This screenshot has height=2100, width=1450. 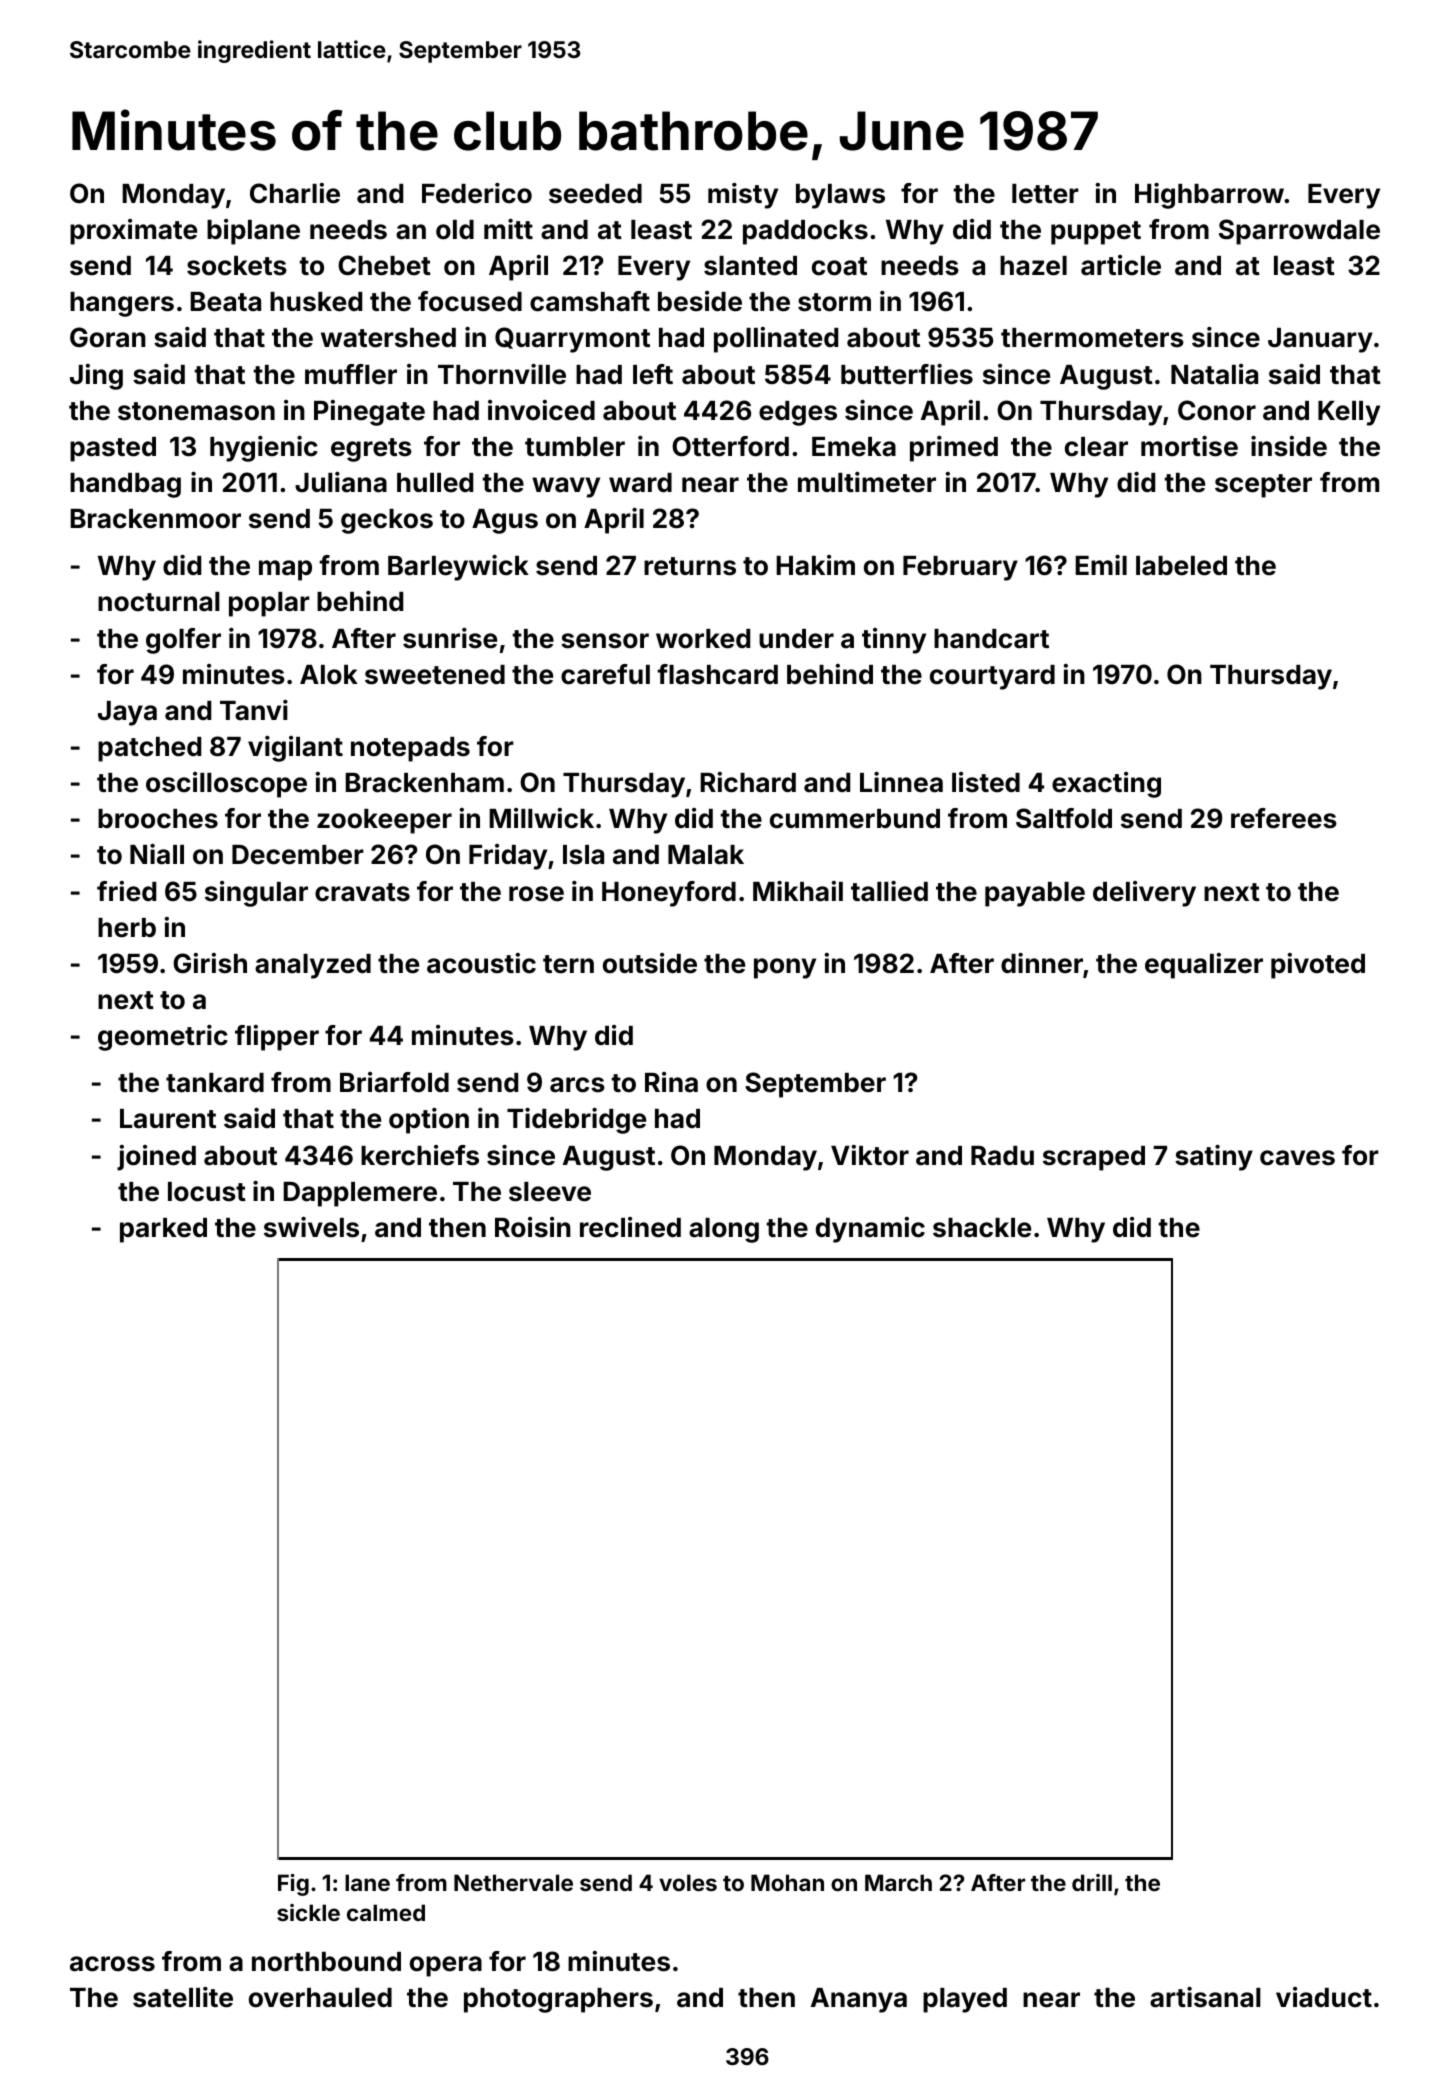 What do you see at coordinates (1297, 1158) in the screenshot?
I see `caves` at bounding box center [1297, 1158].
